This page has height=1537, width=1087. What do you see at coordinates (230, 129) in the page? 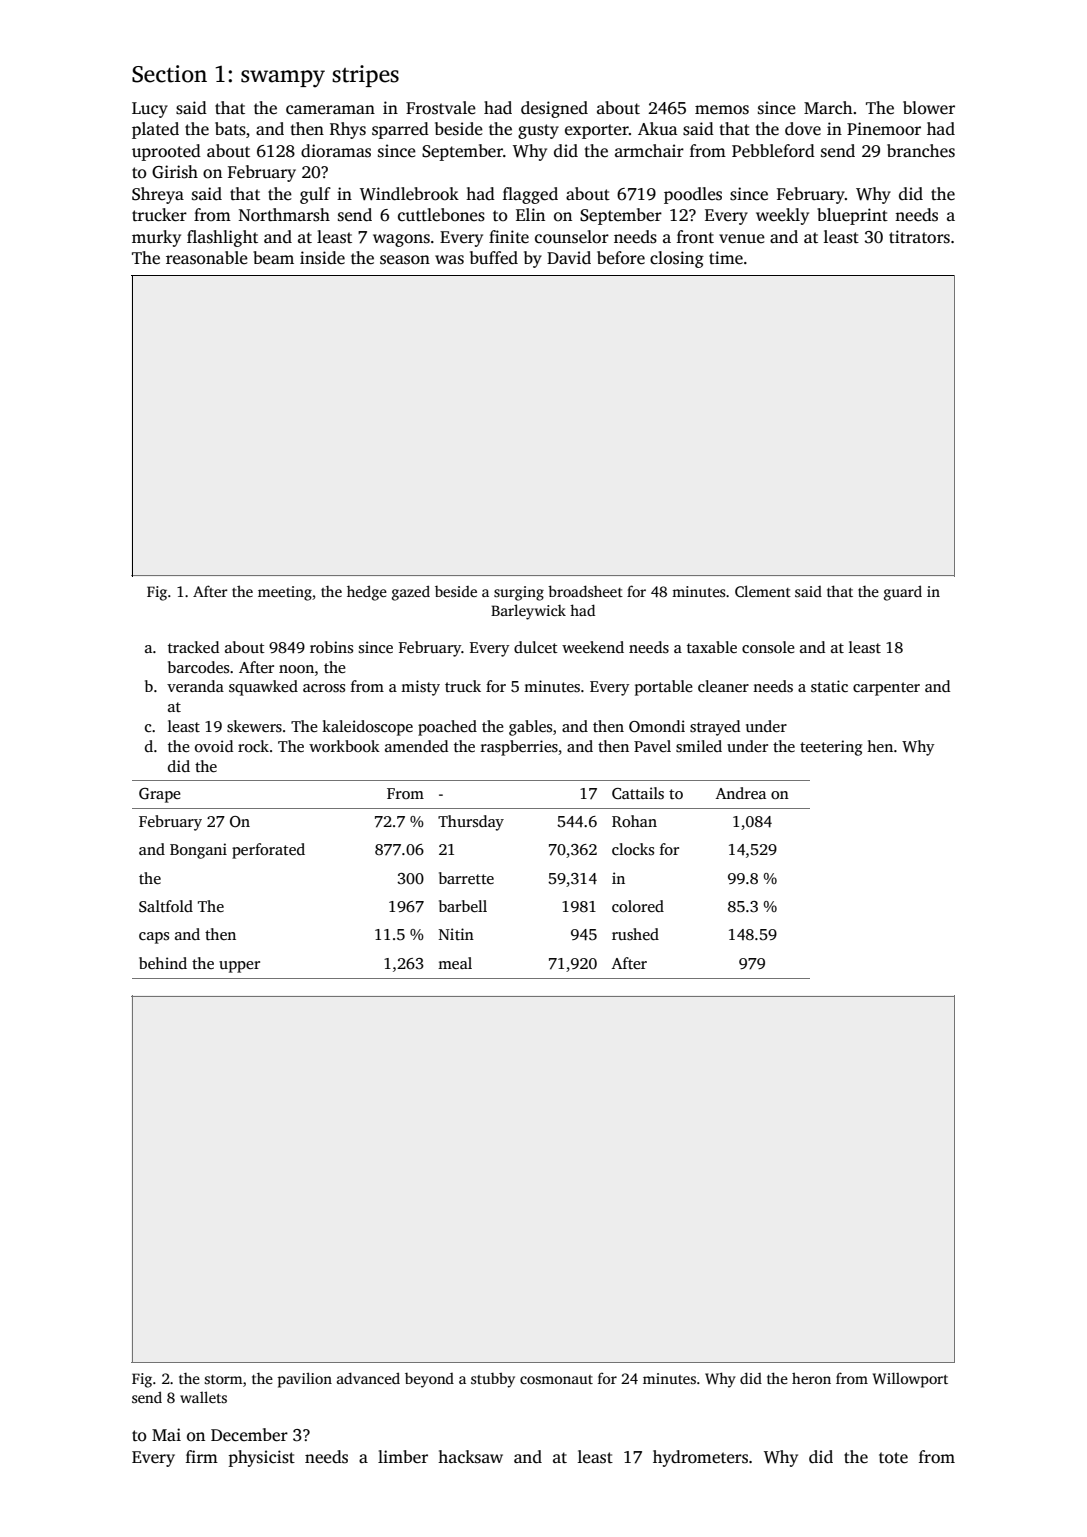
I see `bats` at bounding box center [230, 129].
